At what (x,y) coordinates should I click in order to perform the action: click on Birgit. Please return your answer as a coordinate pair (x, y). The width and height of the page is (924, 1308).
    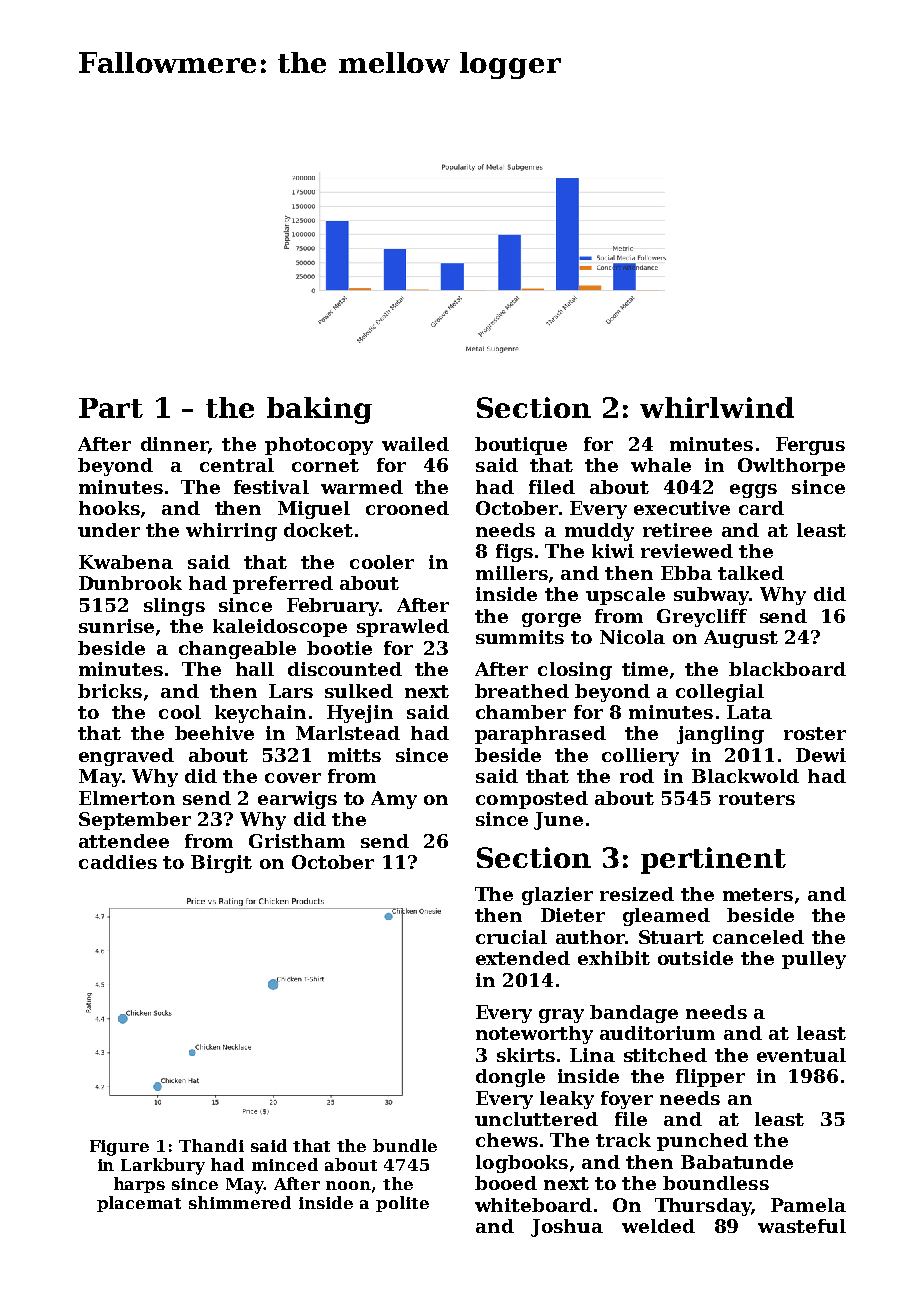
    Looking at the image, I should click on (221, 864).
